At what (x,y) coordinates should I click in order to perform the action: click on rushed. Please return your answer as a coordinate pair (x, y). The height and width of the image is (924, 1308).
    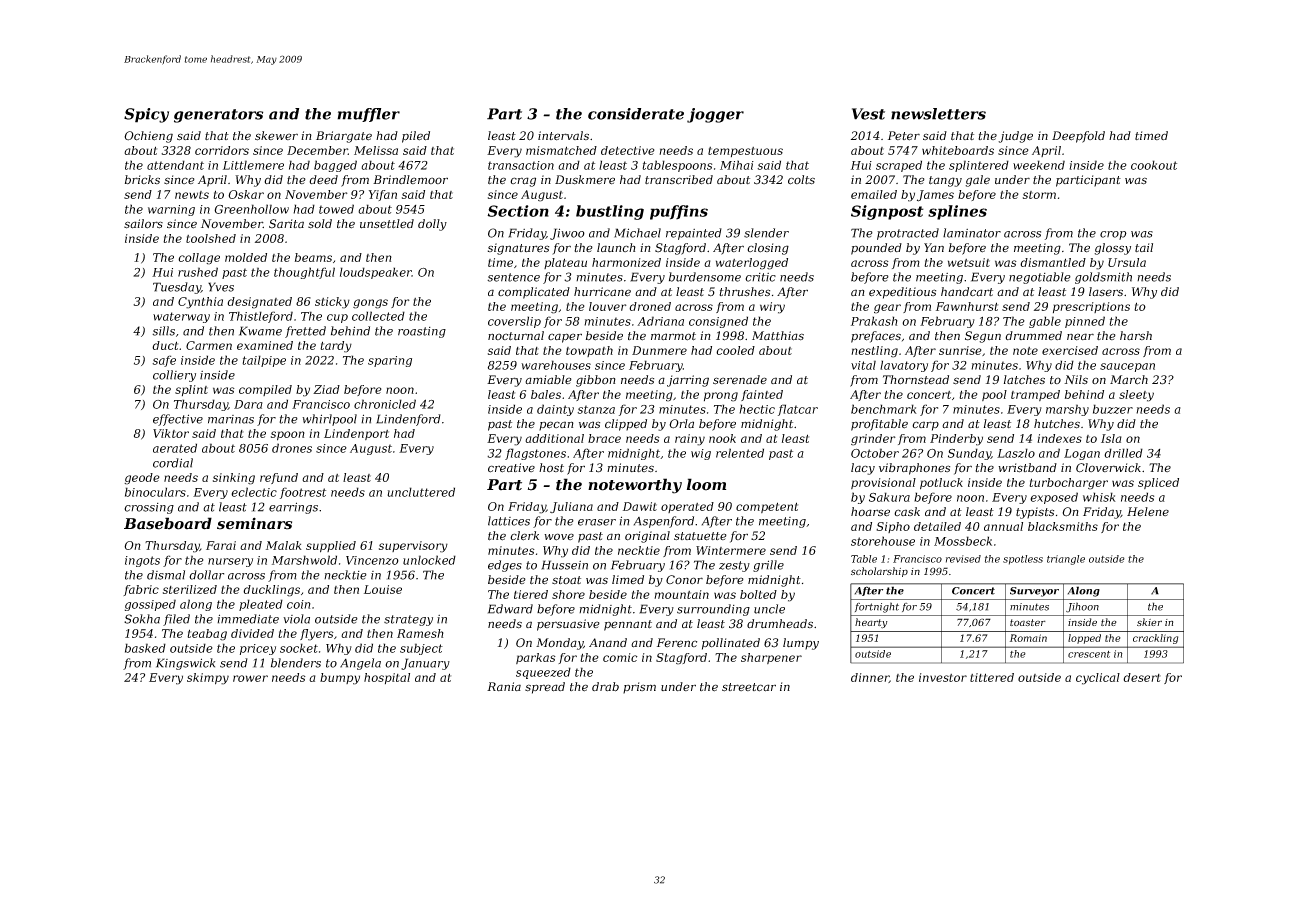
    Looking at the image, I should click on (198, 272).
